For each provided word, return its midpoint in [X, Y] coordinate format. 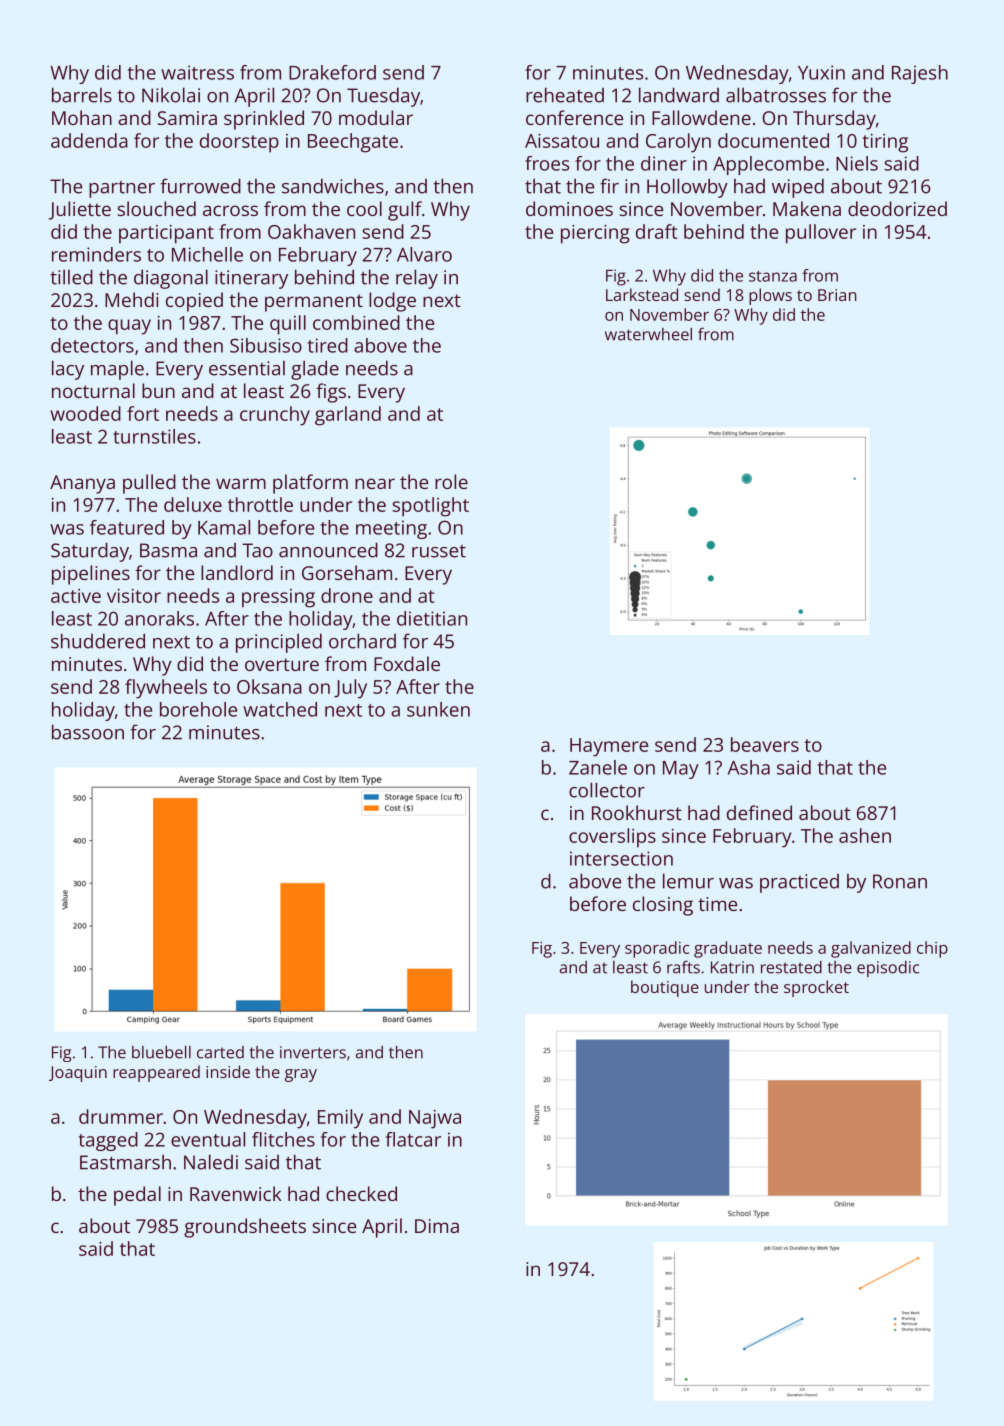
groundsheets [245, 1228]
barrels [82, 95]
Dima [437, 1226]
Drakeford [332, 72]
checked [361, 1193]
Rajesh [920, 74]
